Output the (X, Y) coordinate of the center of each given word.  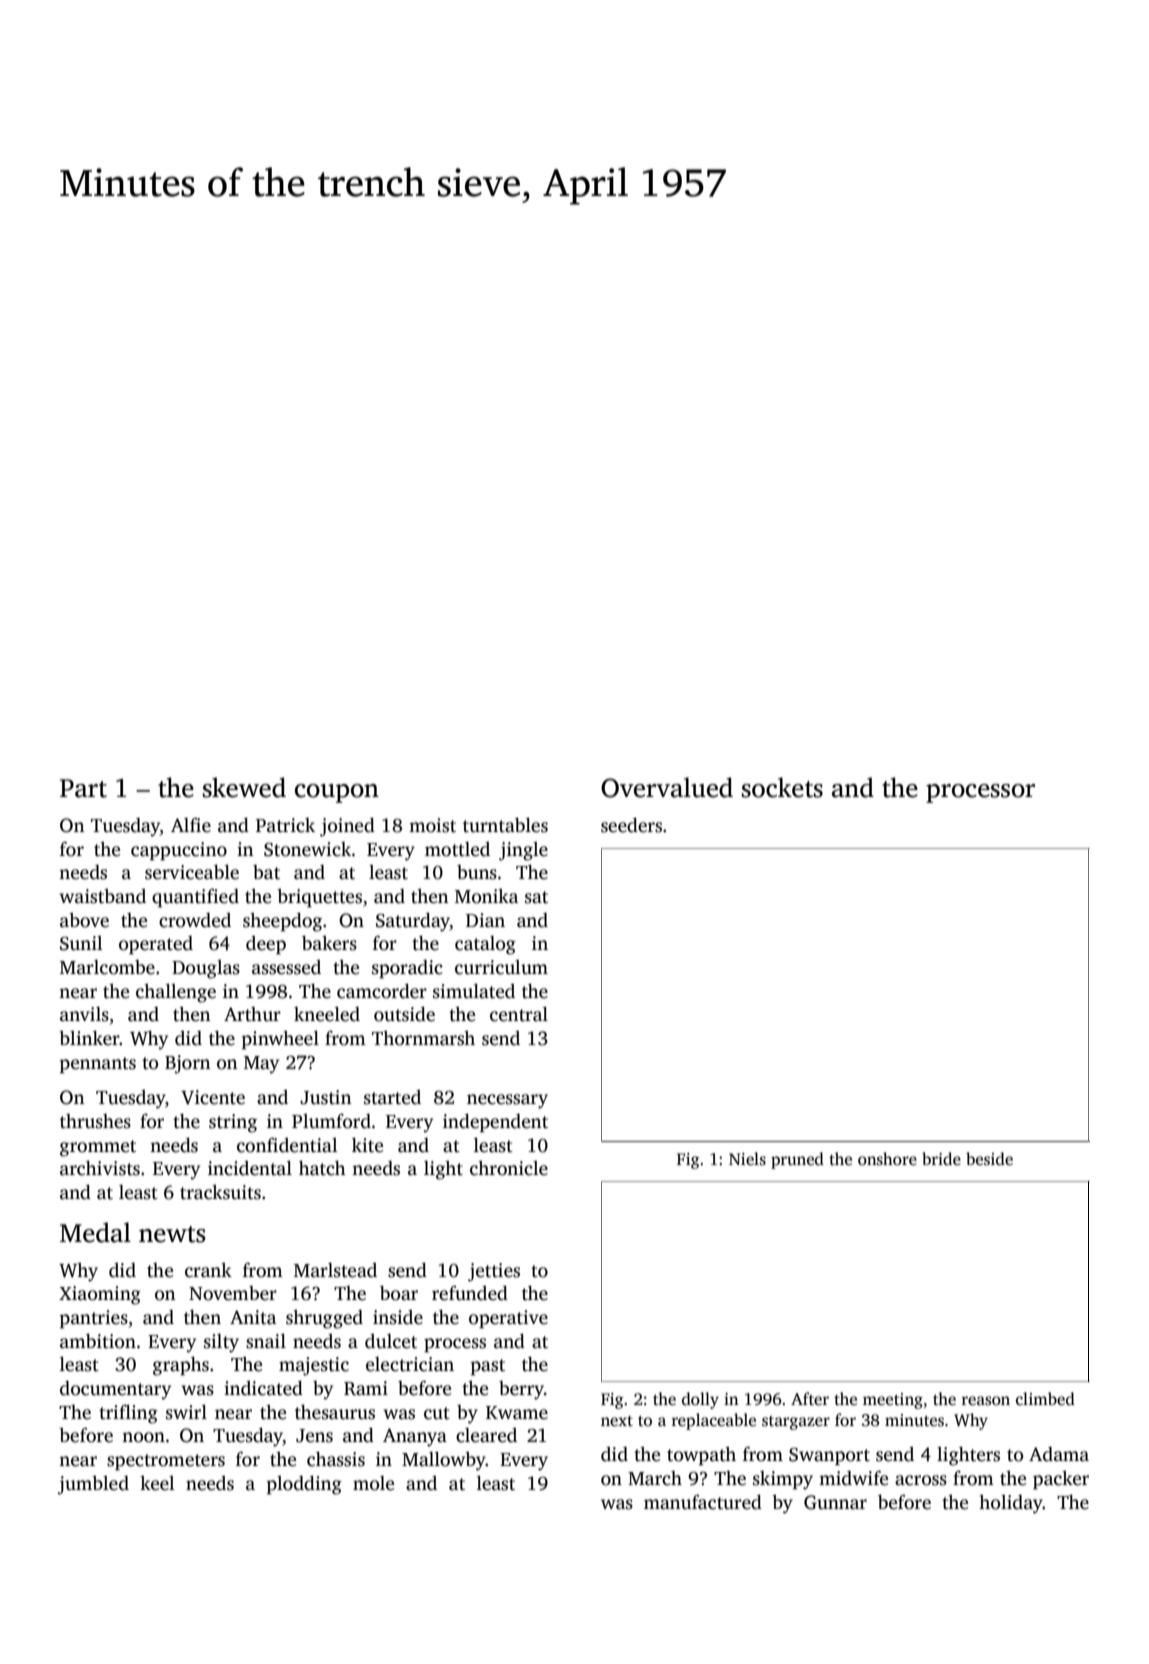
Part (83, 788)
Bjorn (188, 1064)
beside (989, 1159)
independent (495, 1123)
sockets (782, 787)
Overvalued (667, 787)
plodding (304, 1485)
